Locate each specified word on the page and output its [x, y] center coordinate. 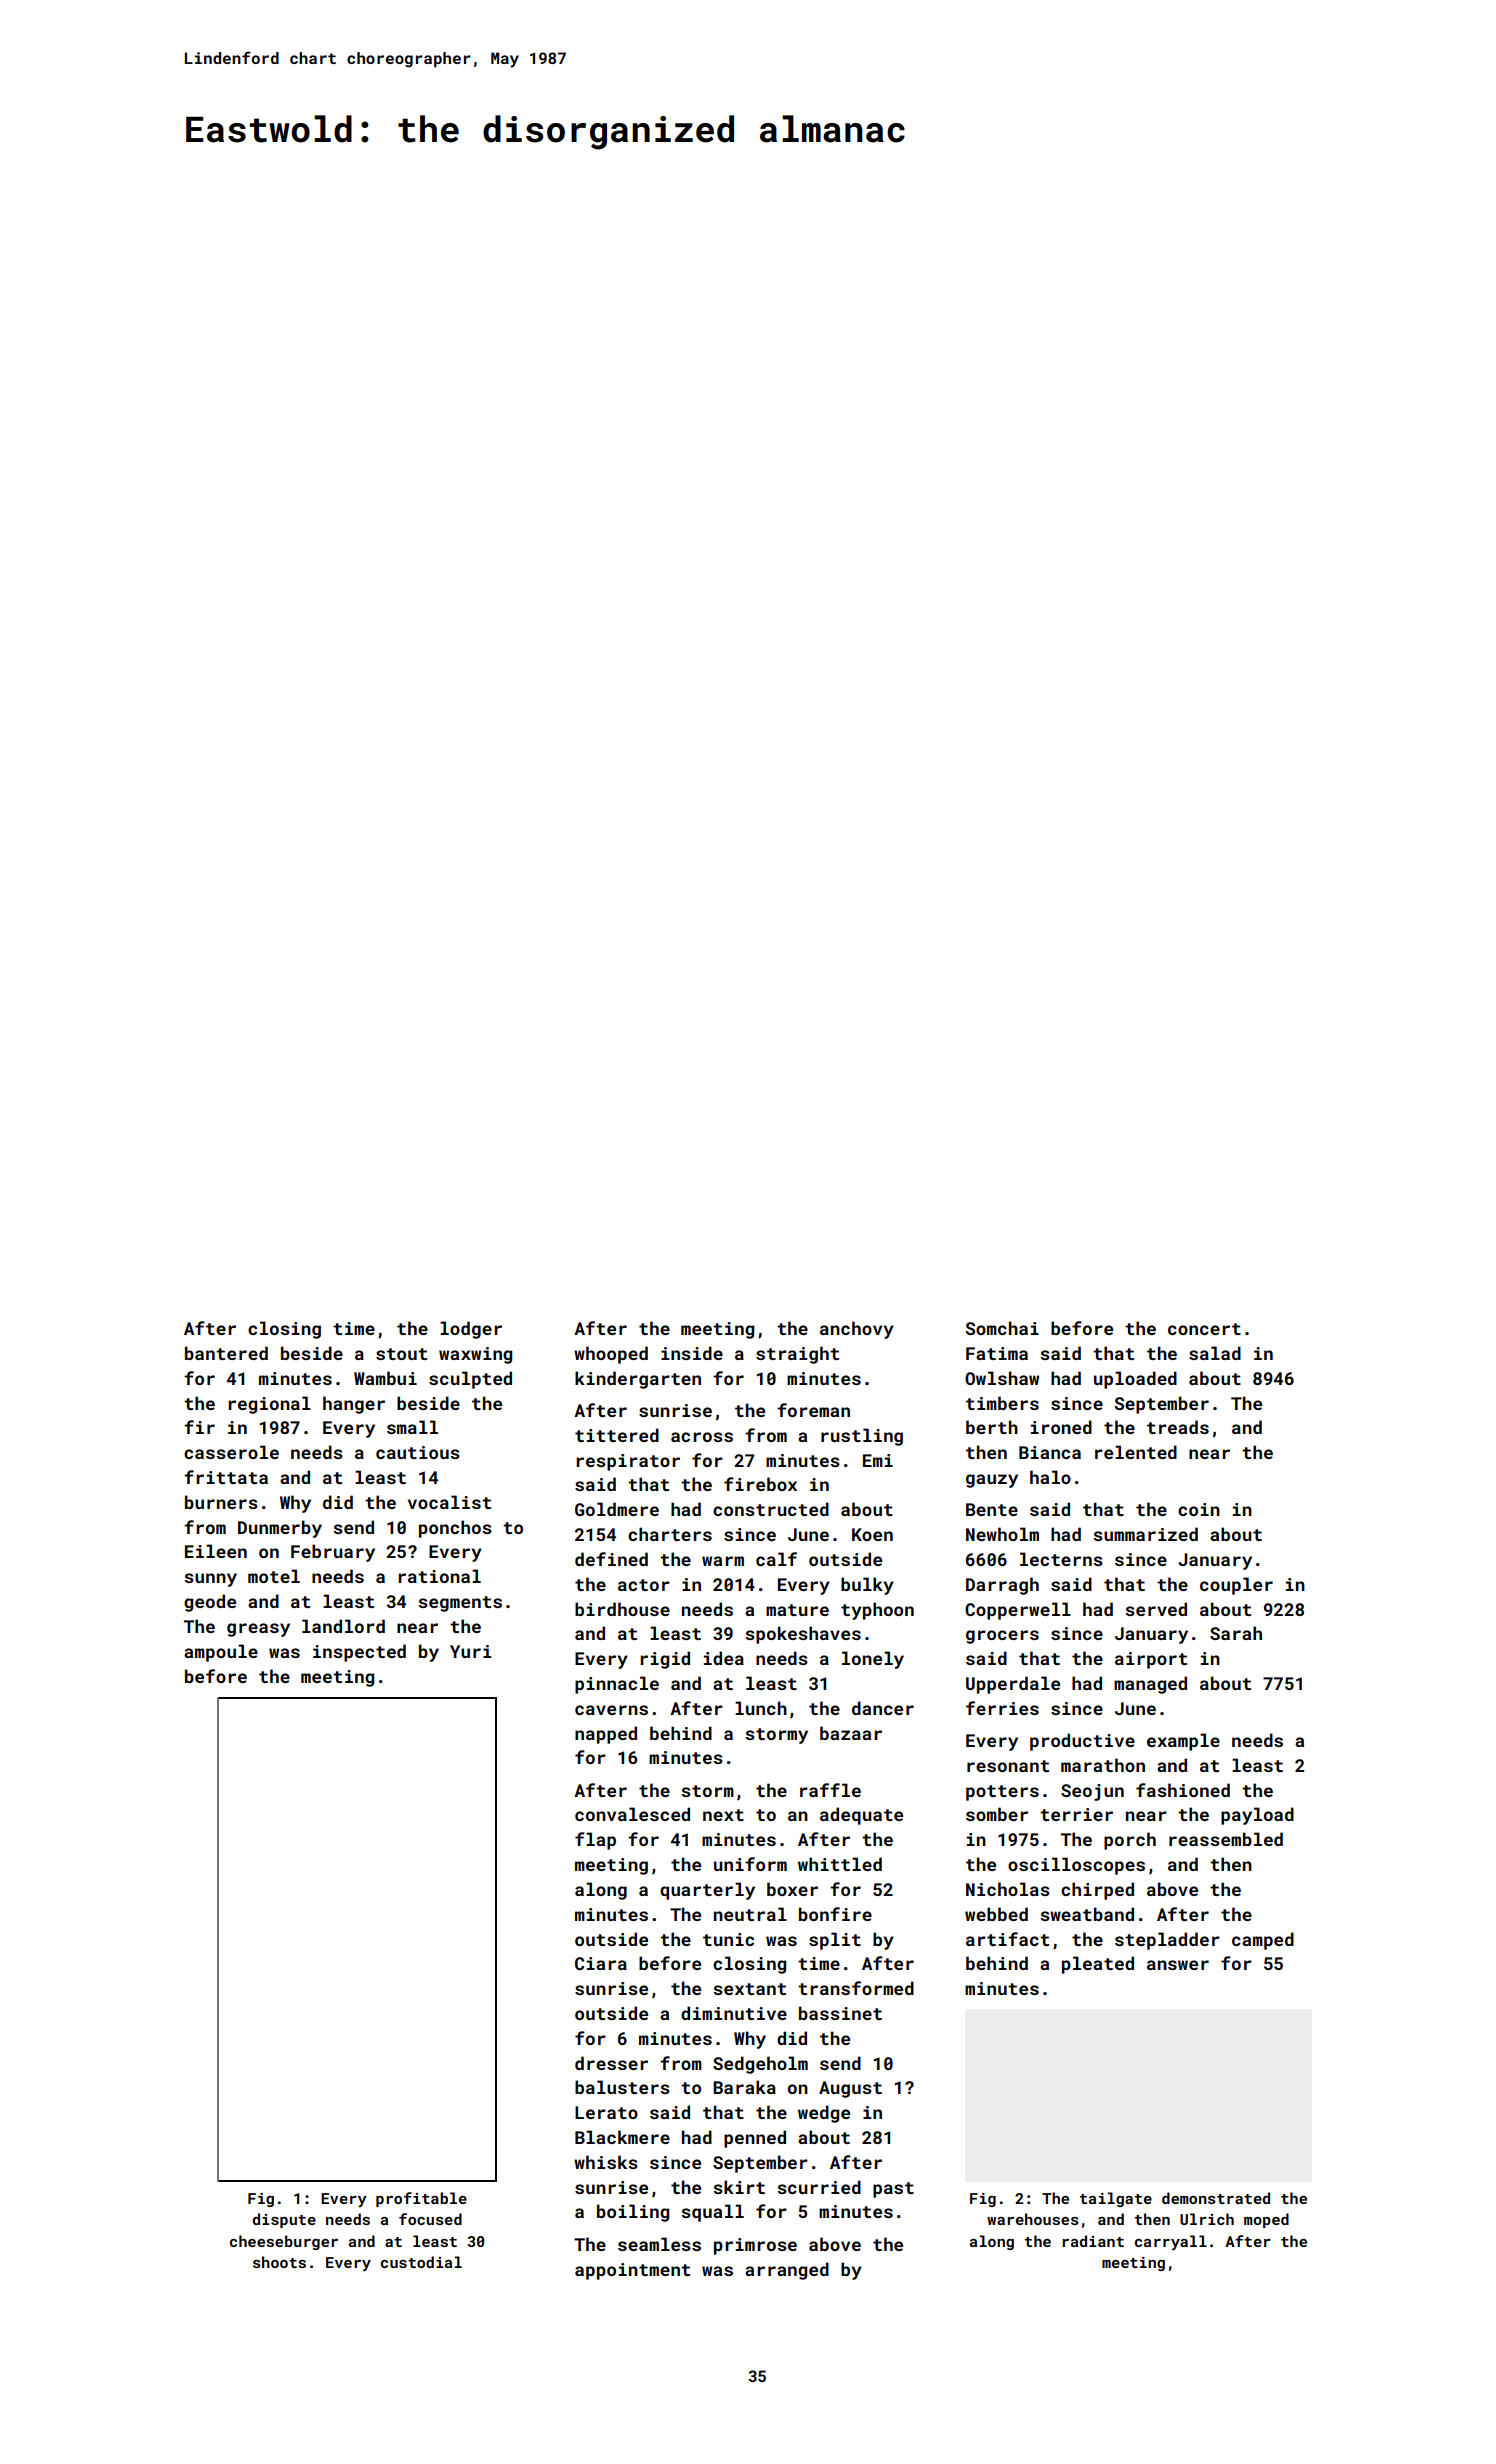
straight [797, 1355]
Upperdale [1013, 1685]
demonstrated [1216, 2198]
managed [1150, 1685]
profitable [421, 2199]
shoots [279, 2262]
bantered [226, 1353]
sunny [210, 1580]
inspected [359, 1653]
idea [724, 1658]
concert [1204, 1329]
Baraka [744, 2087]
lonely [873, 1660]
